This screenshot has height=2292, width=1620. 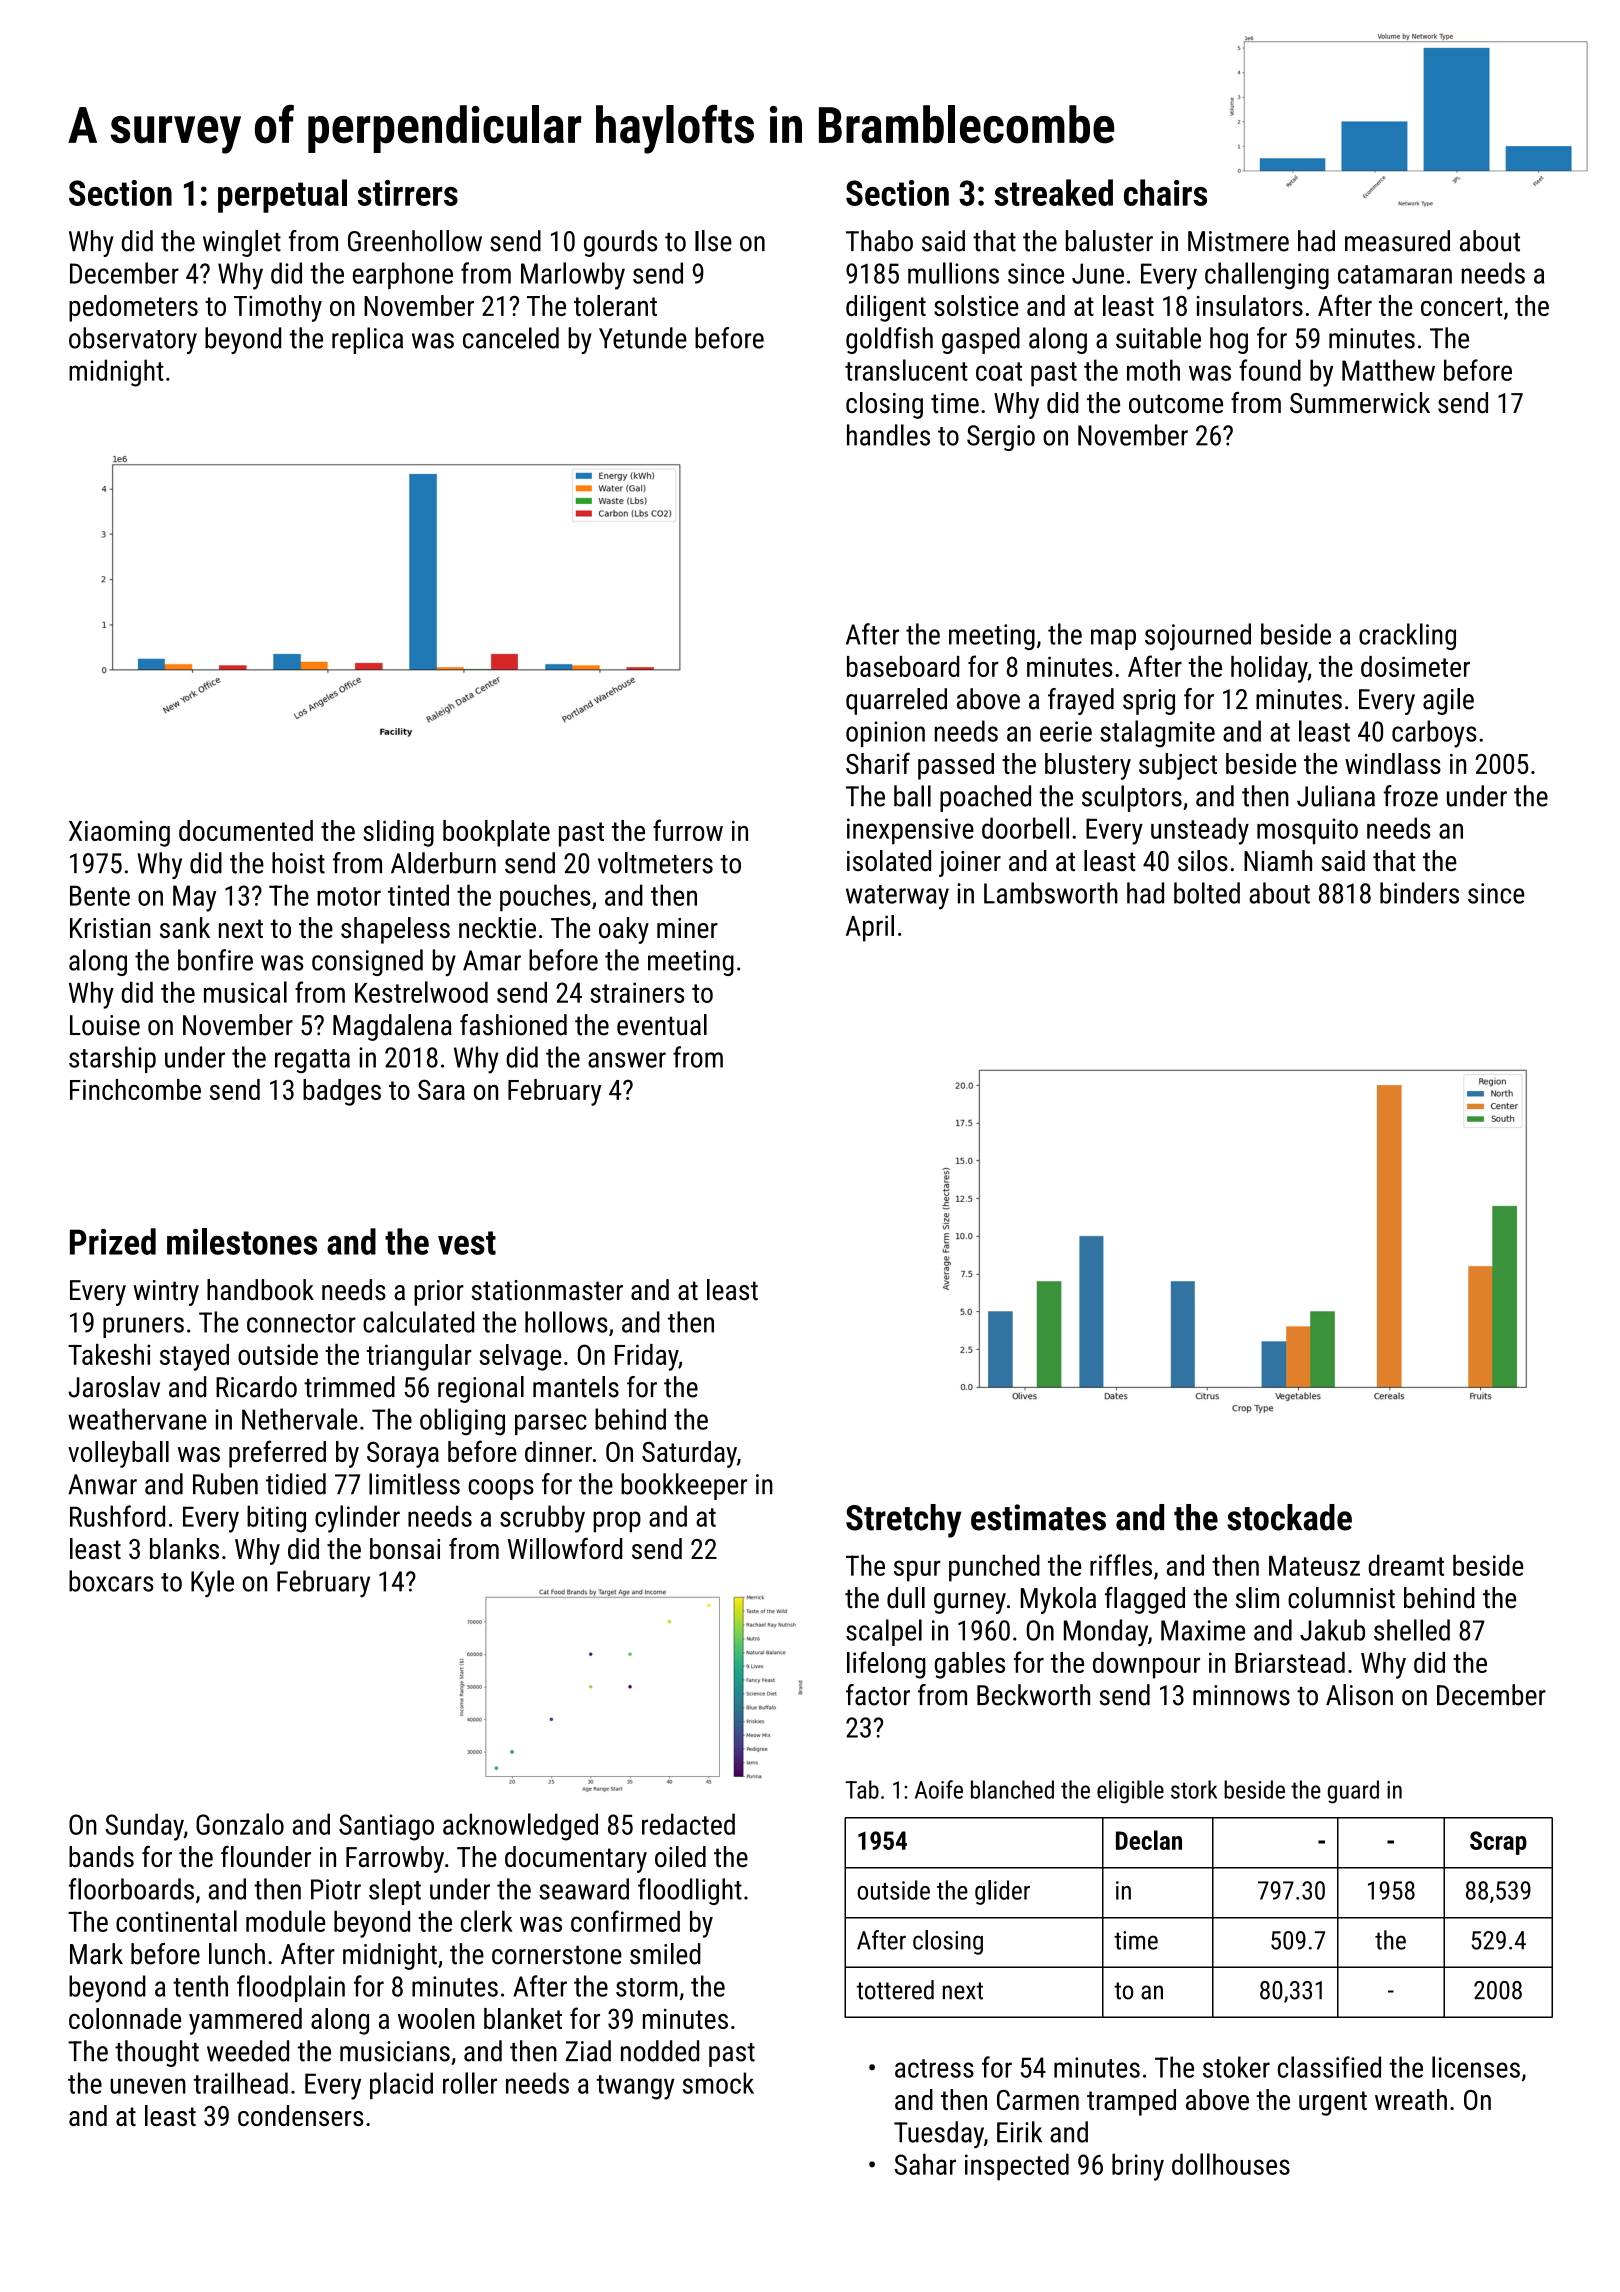 I want to click on miner, so click(x=687, y=928).
